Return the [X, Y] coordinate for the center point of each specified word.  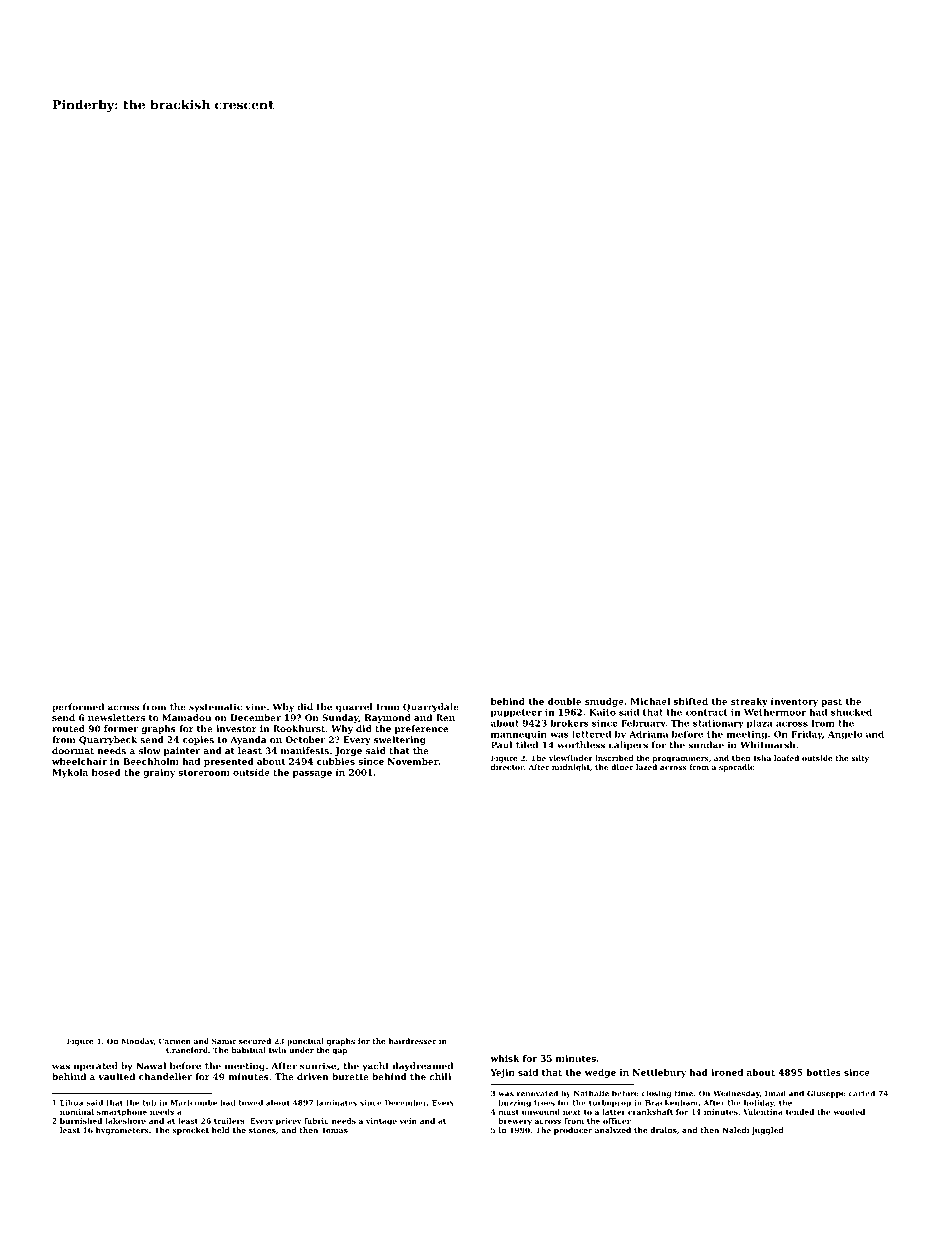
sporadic [736, 768]
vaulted [116, 1076]
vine [255, 707]
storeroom [204, 772]
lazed [646, 767]
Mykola [70, 773]
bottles [823, 1072]
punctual [305, 1042]
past [831, 702]
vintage [381, 1122]
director [507, 767]
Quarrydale [431, 707]
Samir [224, 1041]
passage [312, 774]
